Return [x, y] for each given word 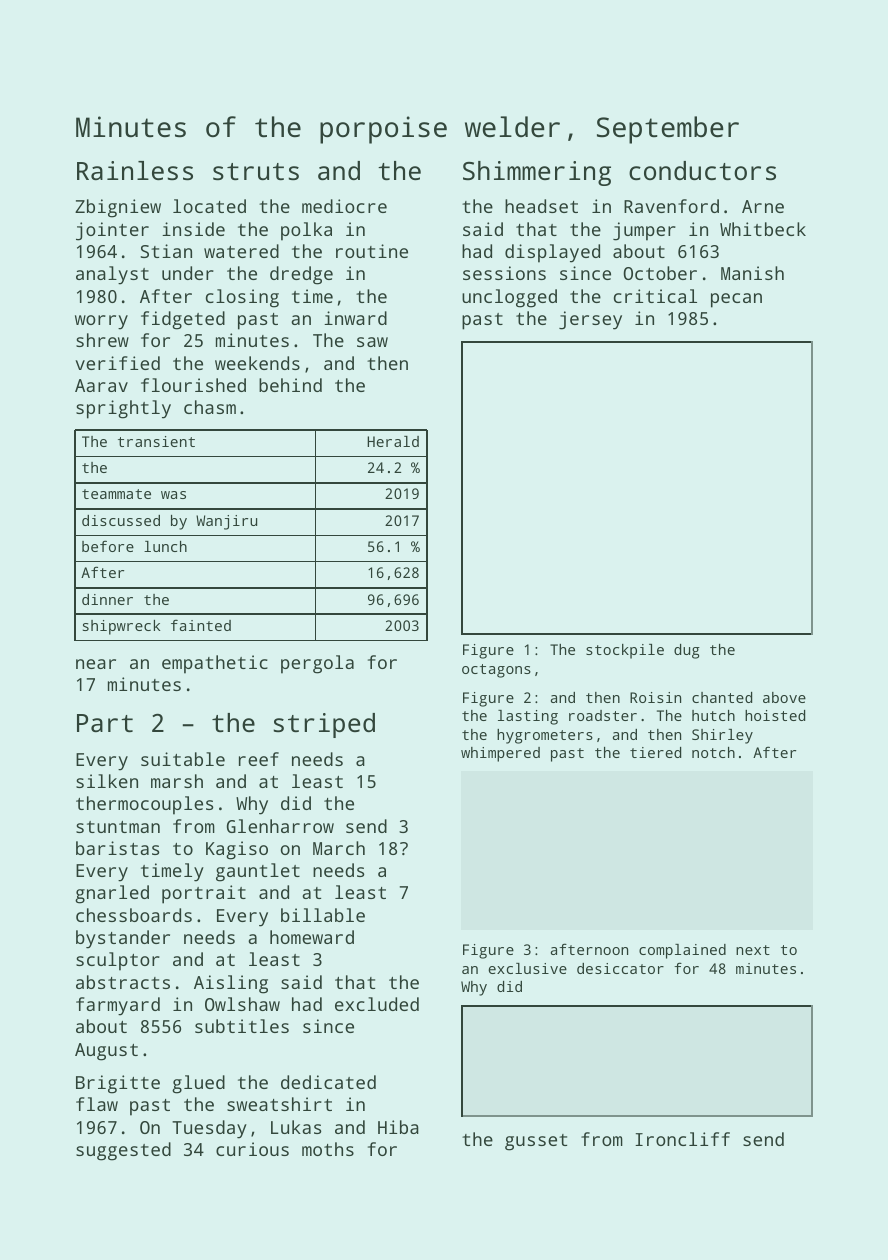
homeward [312, 937]
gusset [536, 1142]
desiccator [620, 968]
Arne [763, 206]
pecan [736, 300]
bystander [123, 939]
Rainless [135, 170]
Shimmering [537, 173]
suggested [123, 1151]
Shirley [722, 736]
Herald [393, 441]
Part [105, 723]
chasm [210, 407]
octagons [496, 671]
